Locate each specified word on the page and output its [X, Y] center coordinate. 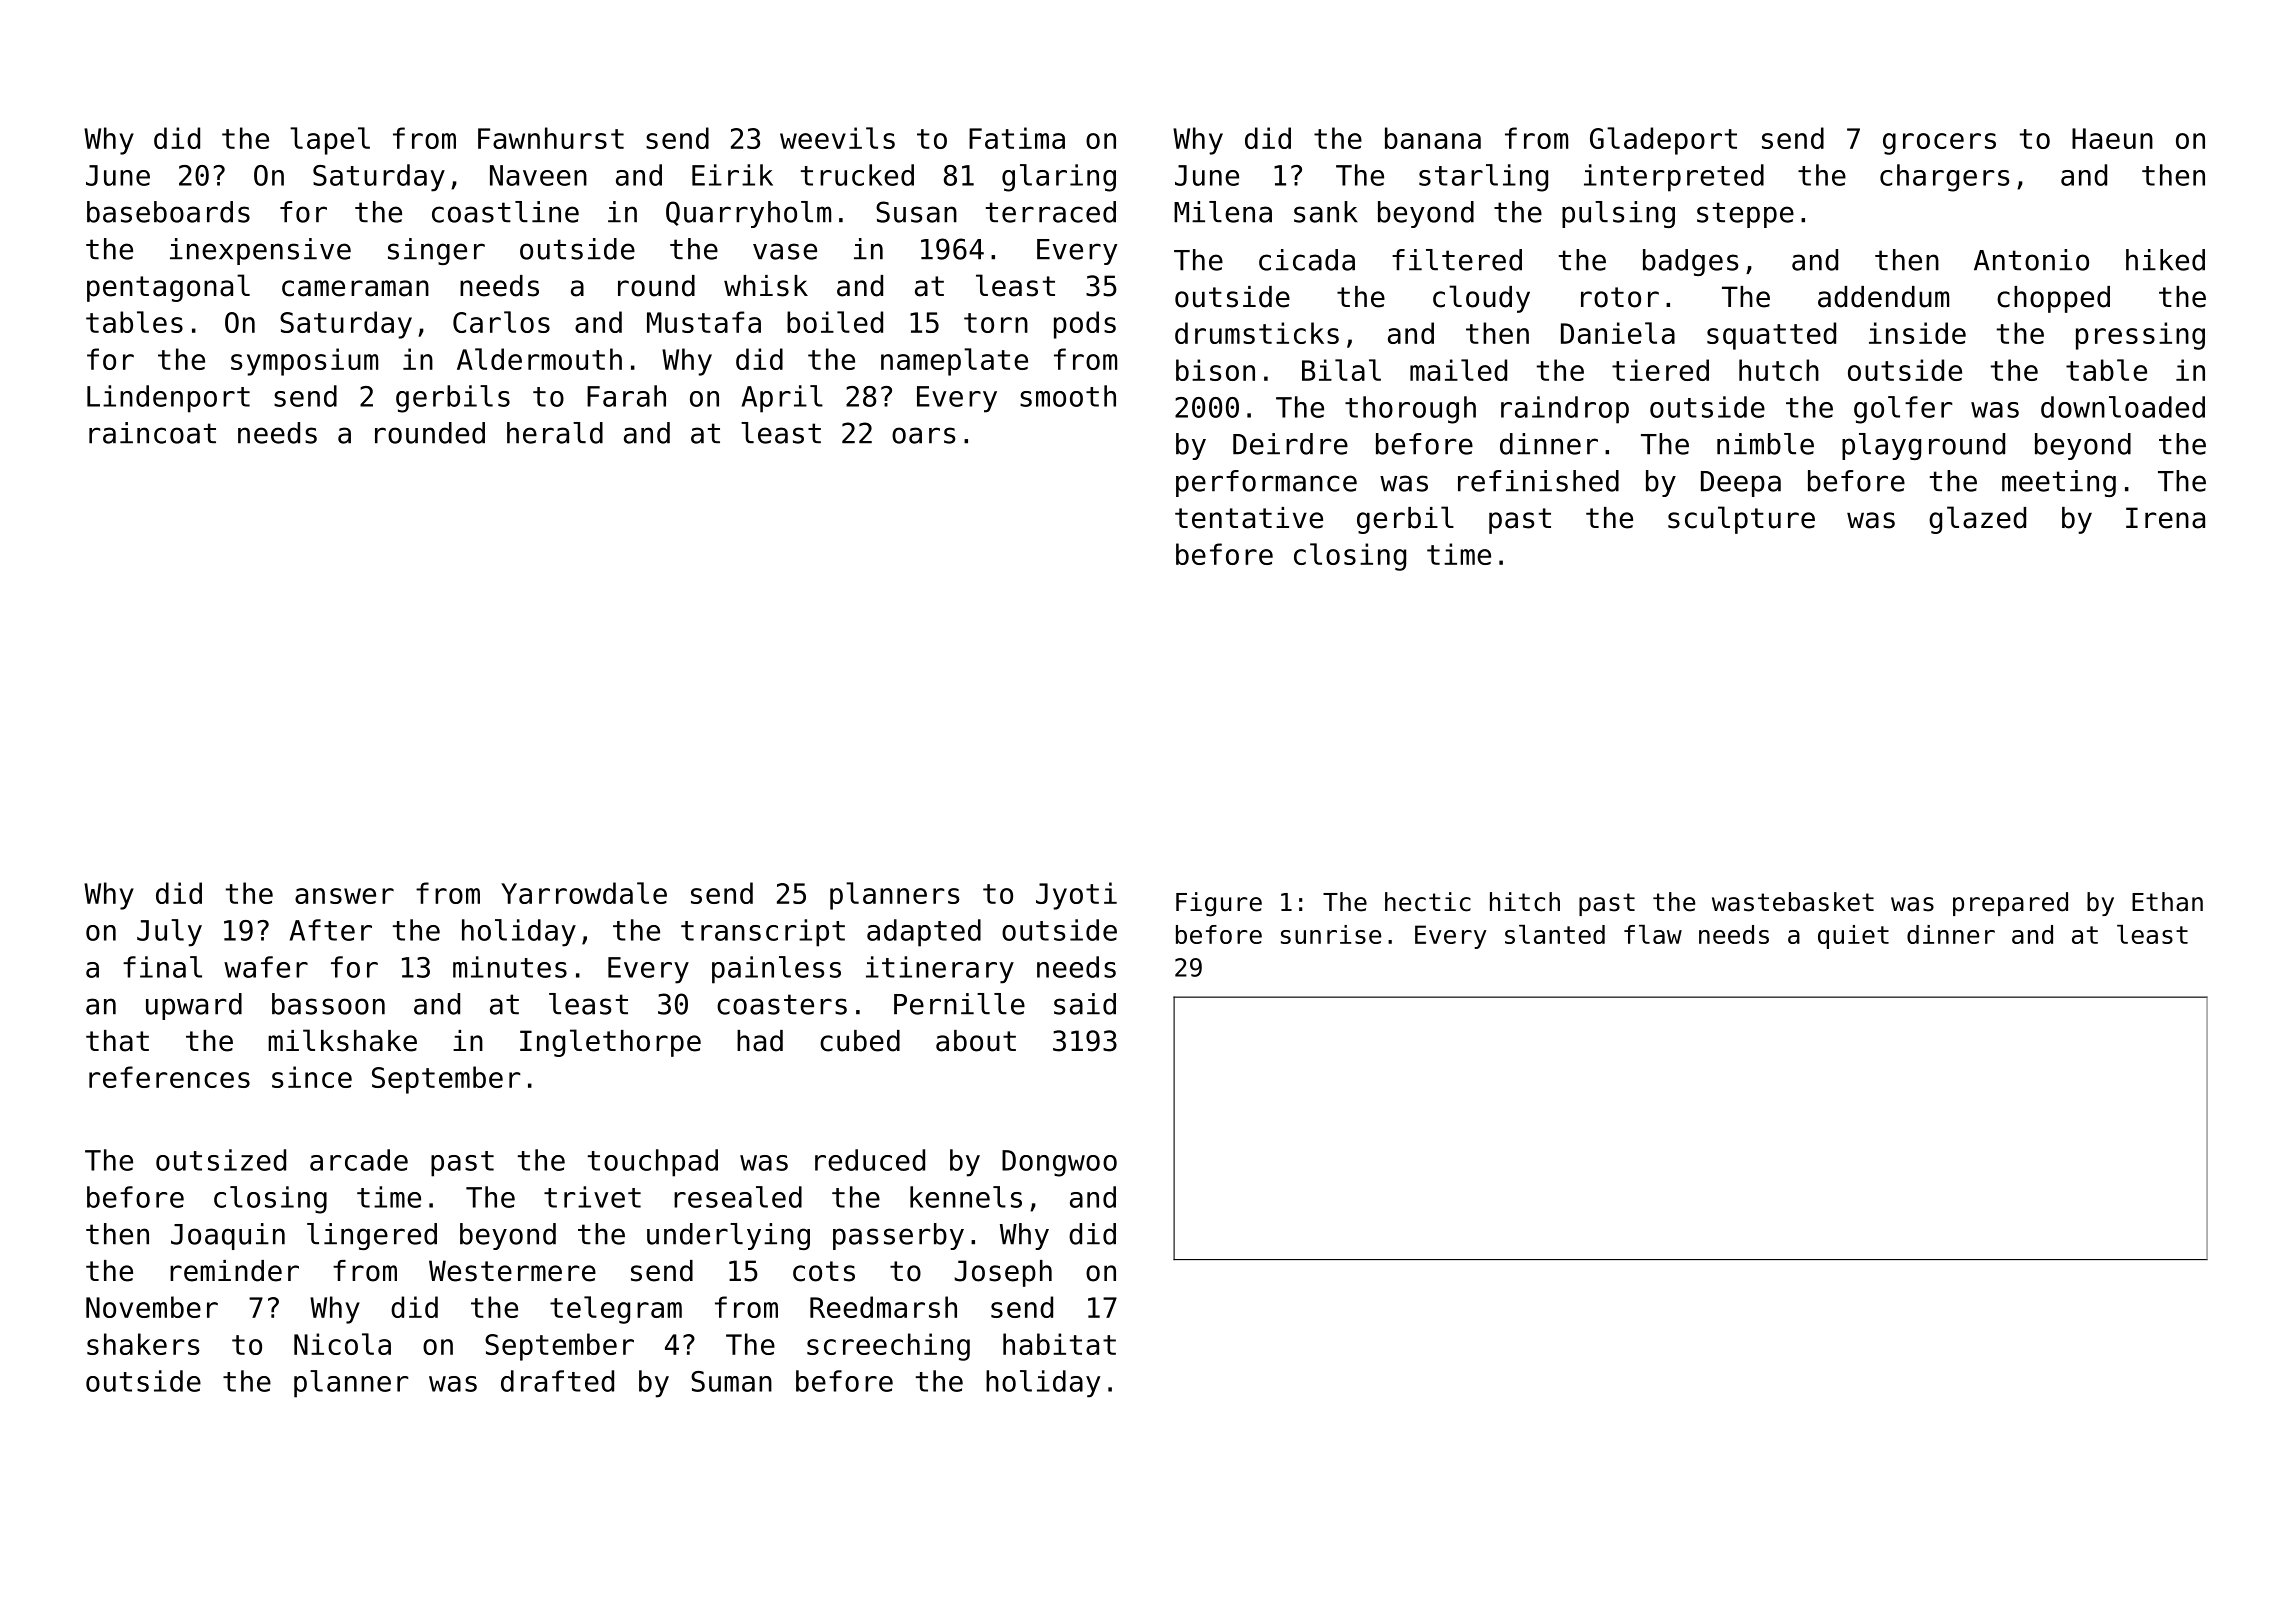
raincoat [152, 433]
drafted [557, 1381]
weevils [837, 138]
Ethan [2167, 902]
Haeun [2112, 138]
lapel [330, 141]
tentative [1249, 518]
